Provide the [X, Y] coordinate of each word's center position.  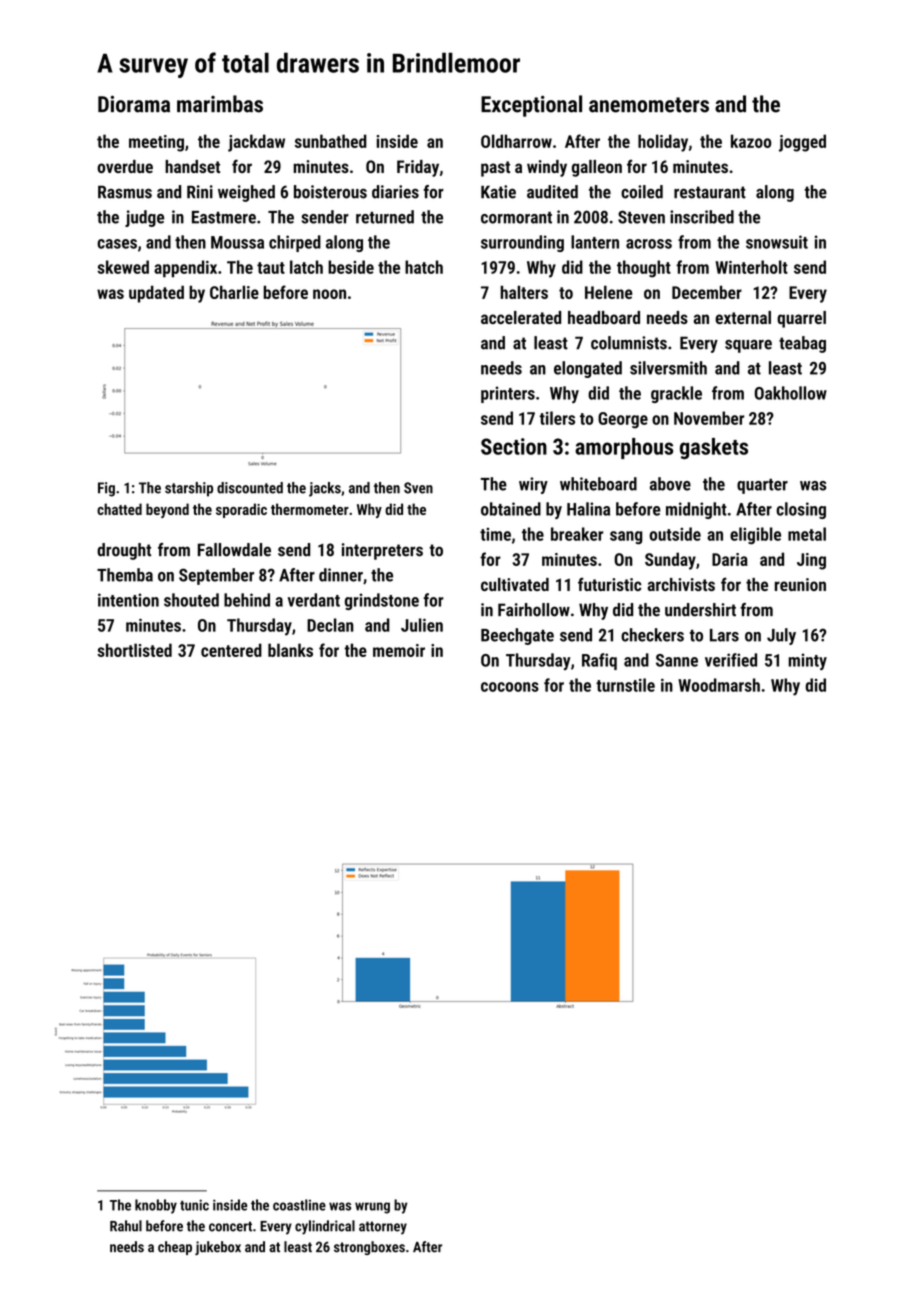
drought [124, 551]
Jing [811, 561]
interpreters [382, 551]
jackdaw [256, 143]
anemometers [649, 105]
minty [807, 661]
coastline [299, 1205]
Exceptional [531, 106]
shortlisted [134, 650]
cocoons [510, 687]
